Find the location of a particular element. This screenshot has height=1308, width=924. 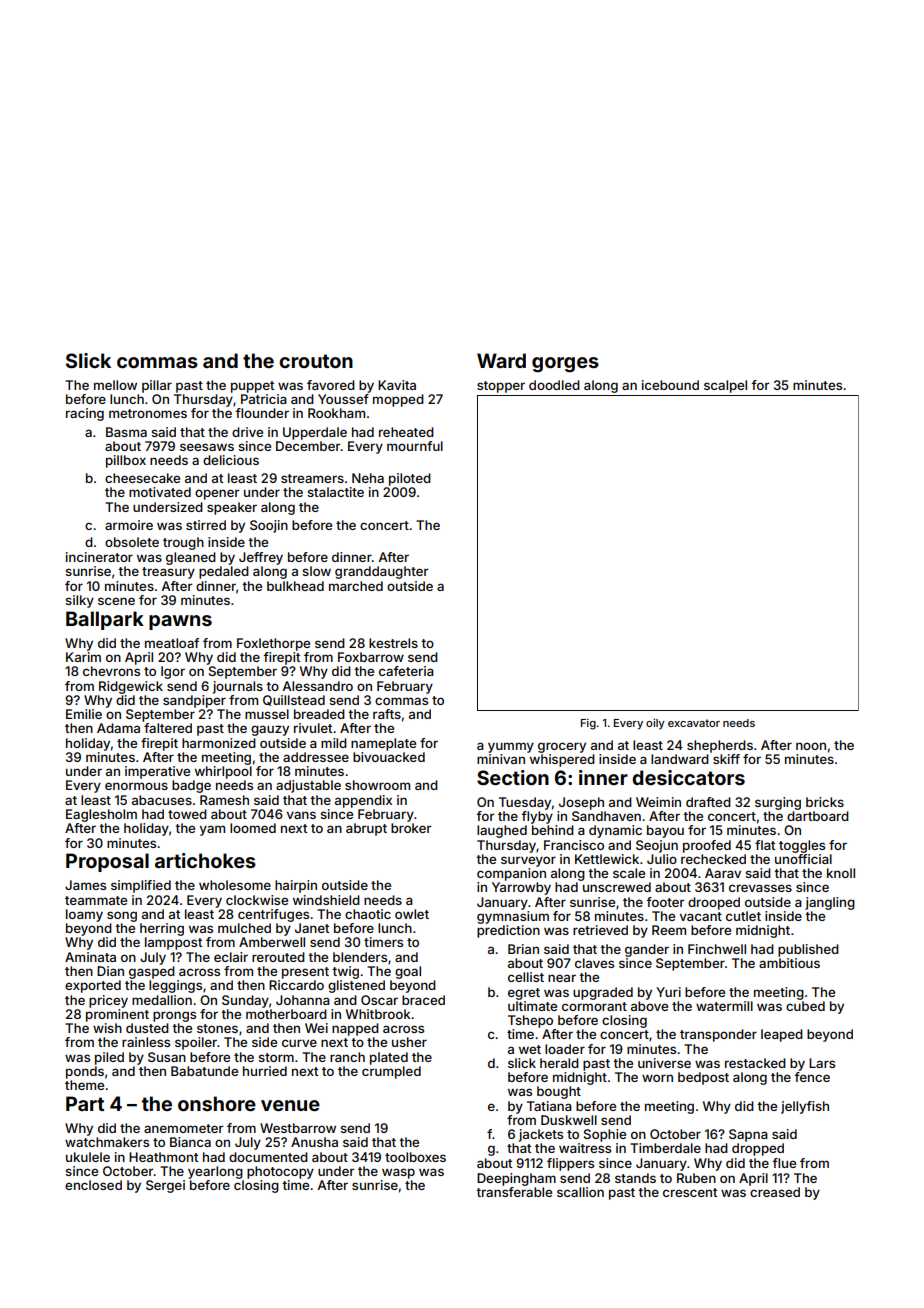

mellow is located at coordinates (115, 385).
